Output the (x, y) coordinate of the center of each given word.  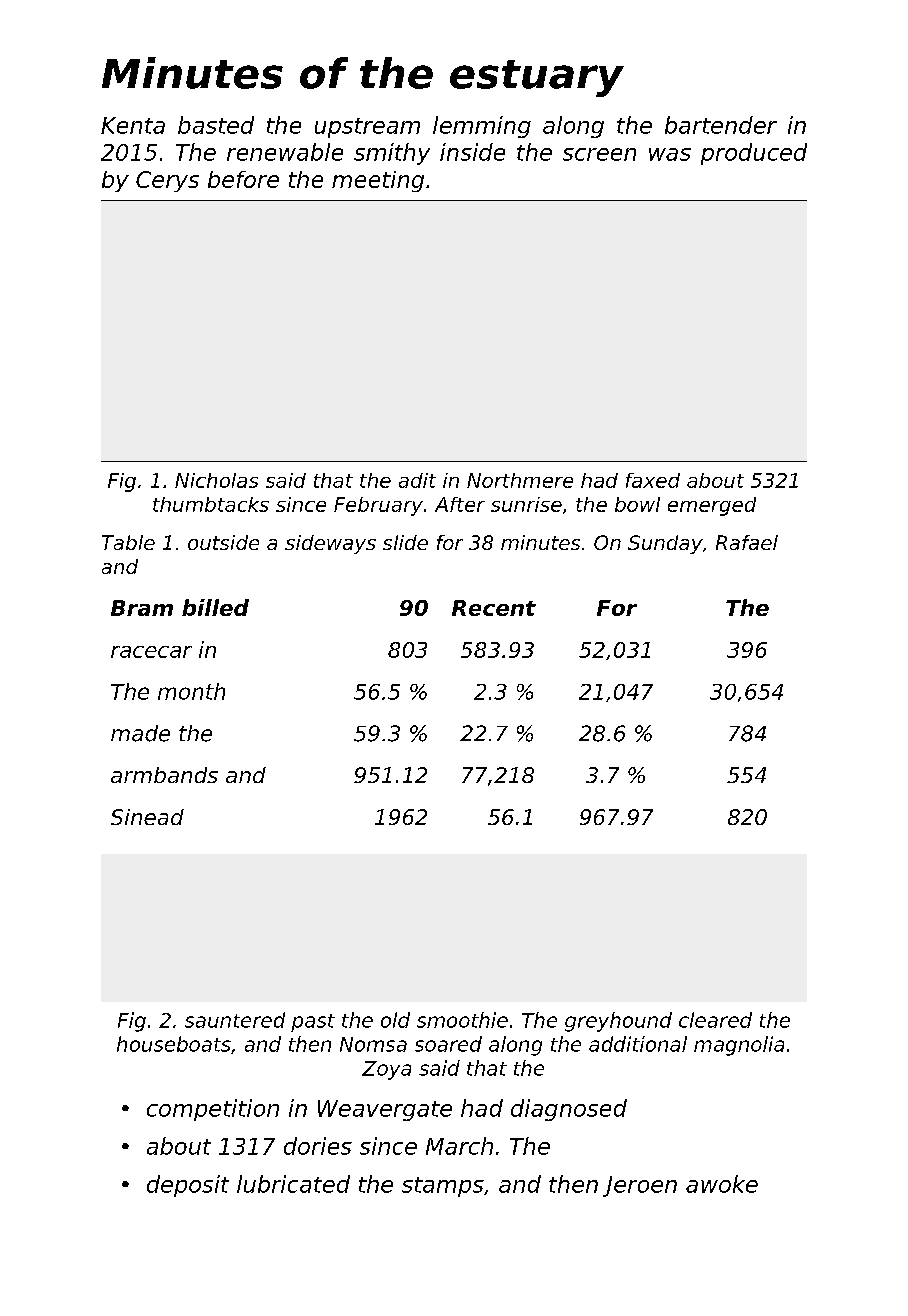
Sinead (147, 817)
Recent (494, 608)
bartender (721, 125)
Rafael (747, 542)
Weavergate (385, 1110)
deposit (188, 1186)
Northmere (520, 480)
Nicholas (216, 480)
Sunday (665, 544)
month (191, 691)
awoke (722, 1184)
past (313, 1023)
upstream (367, 128)
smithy (392, 154)
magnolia (739, 1046)
